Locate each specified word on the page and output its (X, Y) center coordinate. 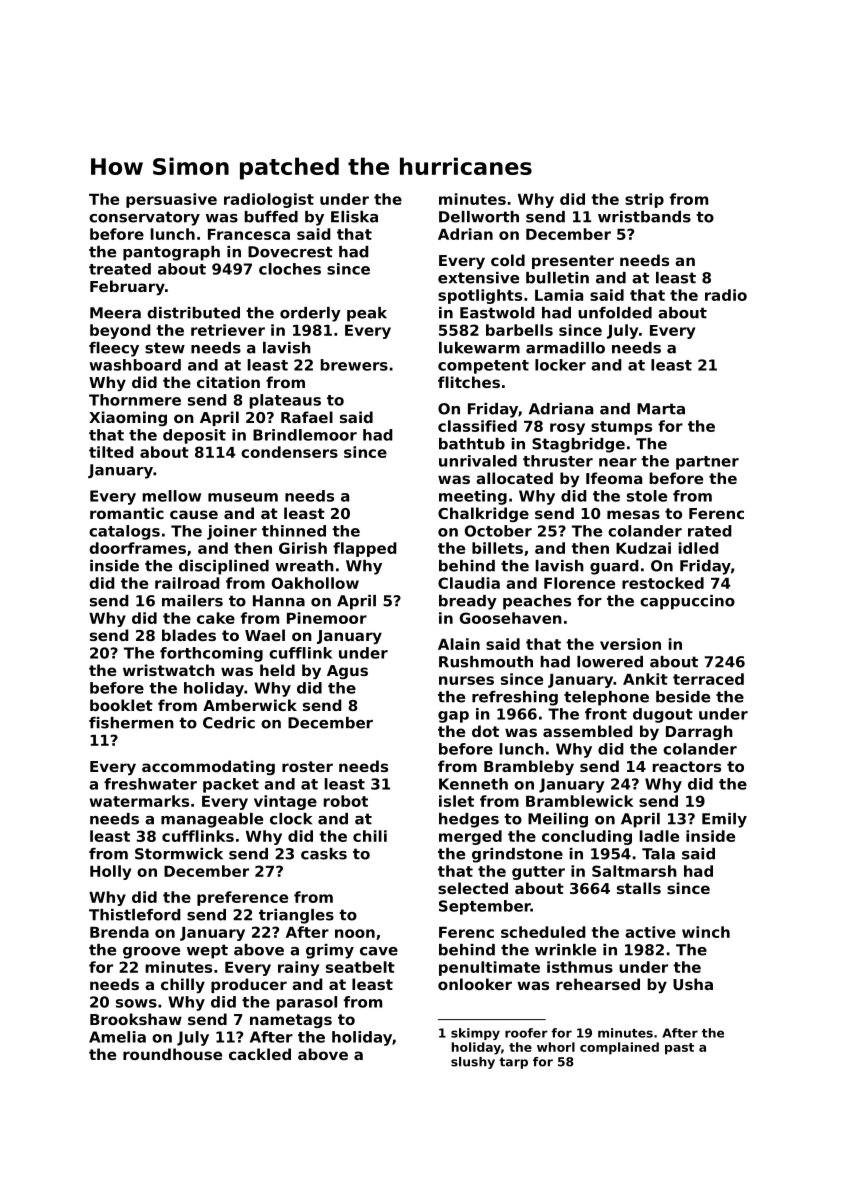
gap (453, 717)
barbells (519, 330)
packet (231, 785)
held (277, 670)
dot (485, 731)
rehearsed (598, 984)
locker (560, 365)
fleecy (114, 349)
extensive (478, 278)
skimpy (475, 1034)
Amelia (117, 1037)
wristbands (644, 217)
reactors (687, 766)
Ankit (645, 679)
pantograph (171, 253)
